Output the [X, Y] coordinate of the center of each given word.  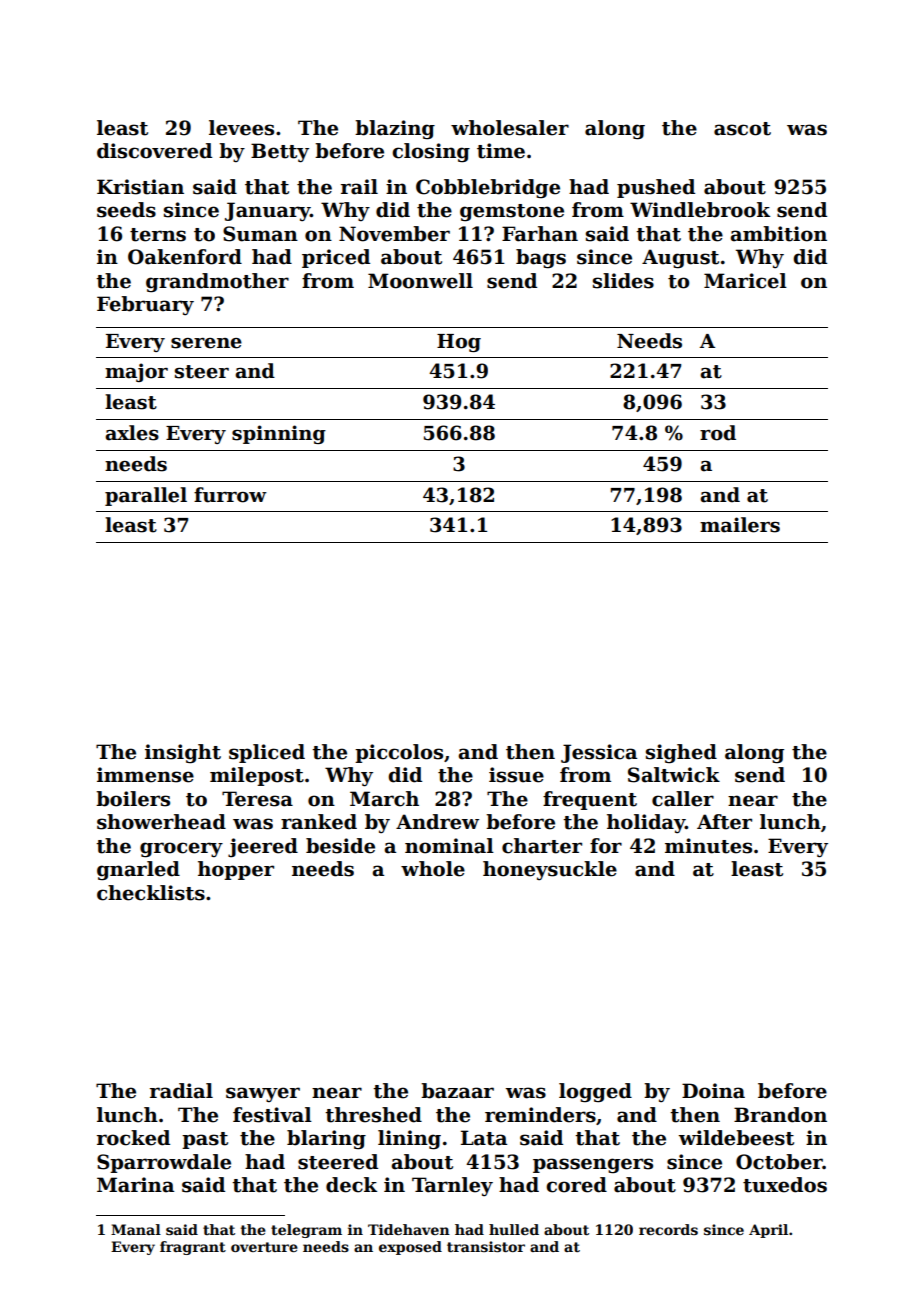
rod [718, 433]
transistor [486, 1246]
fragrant [193, 1248]
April [768, 1231]
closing [431, 153]
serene [206, 343]
